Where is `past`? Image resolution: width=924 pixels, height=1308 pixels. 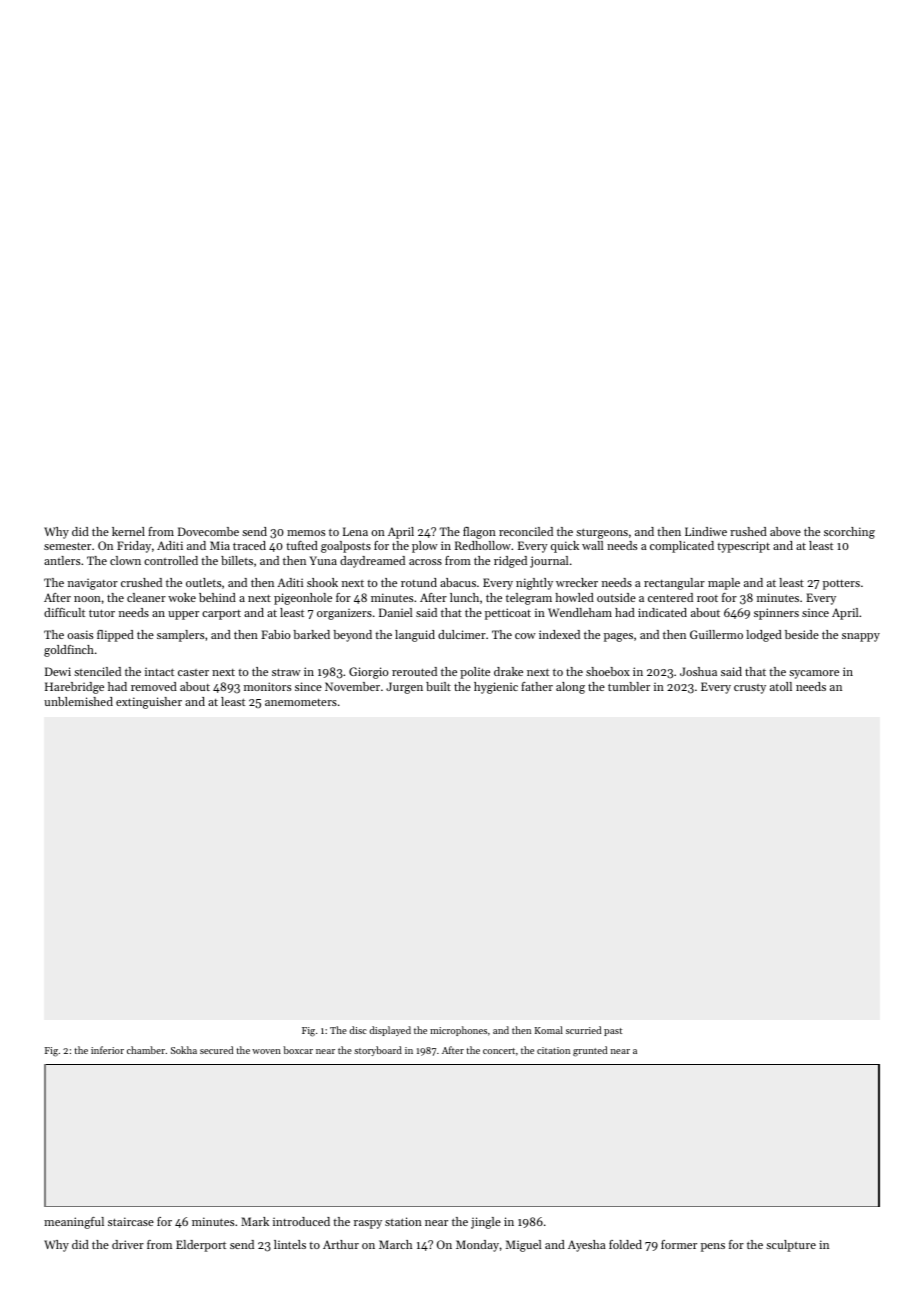 past is located at coordinates (613, 1032).
